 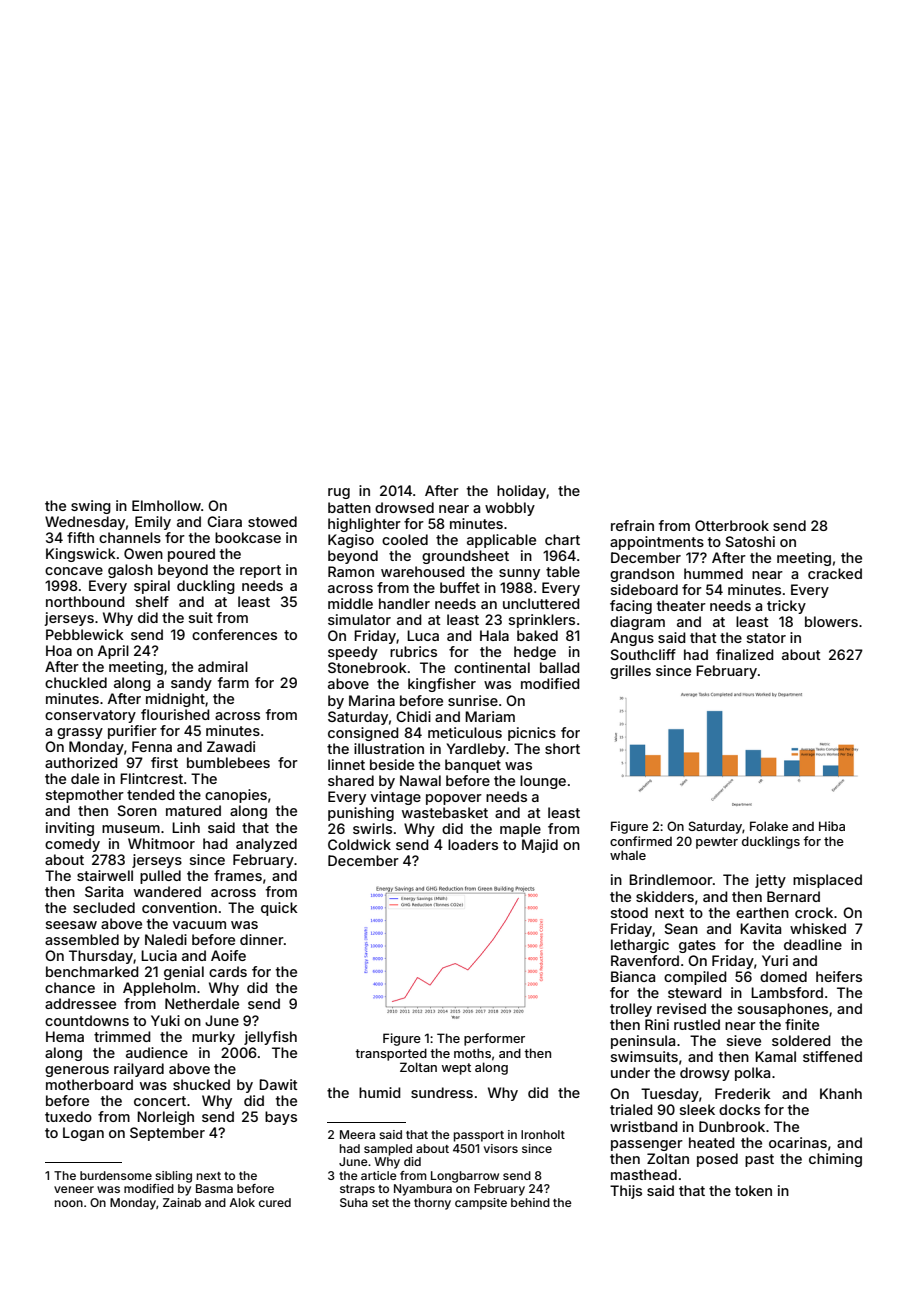 I want to click on Fenna, so click(x=152, y=746).
